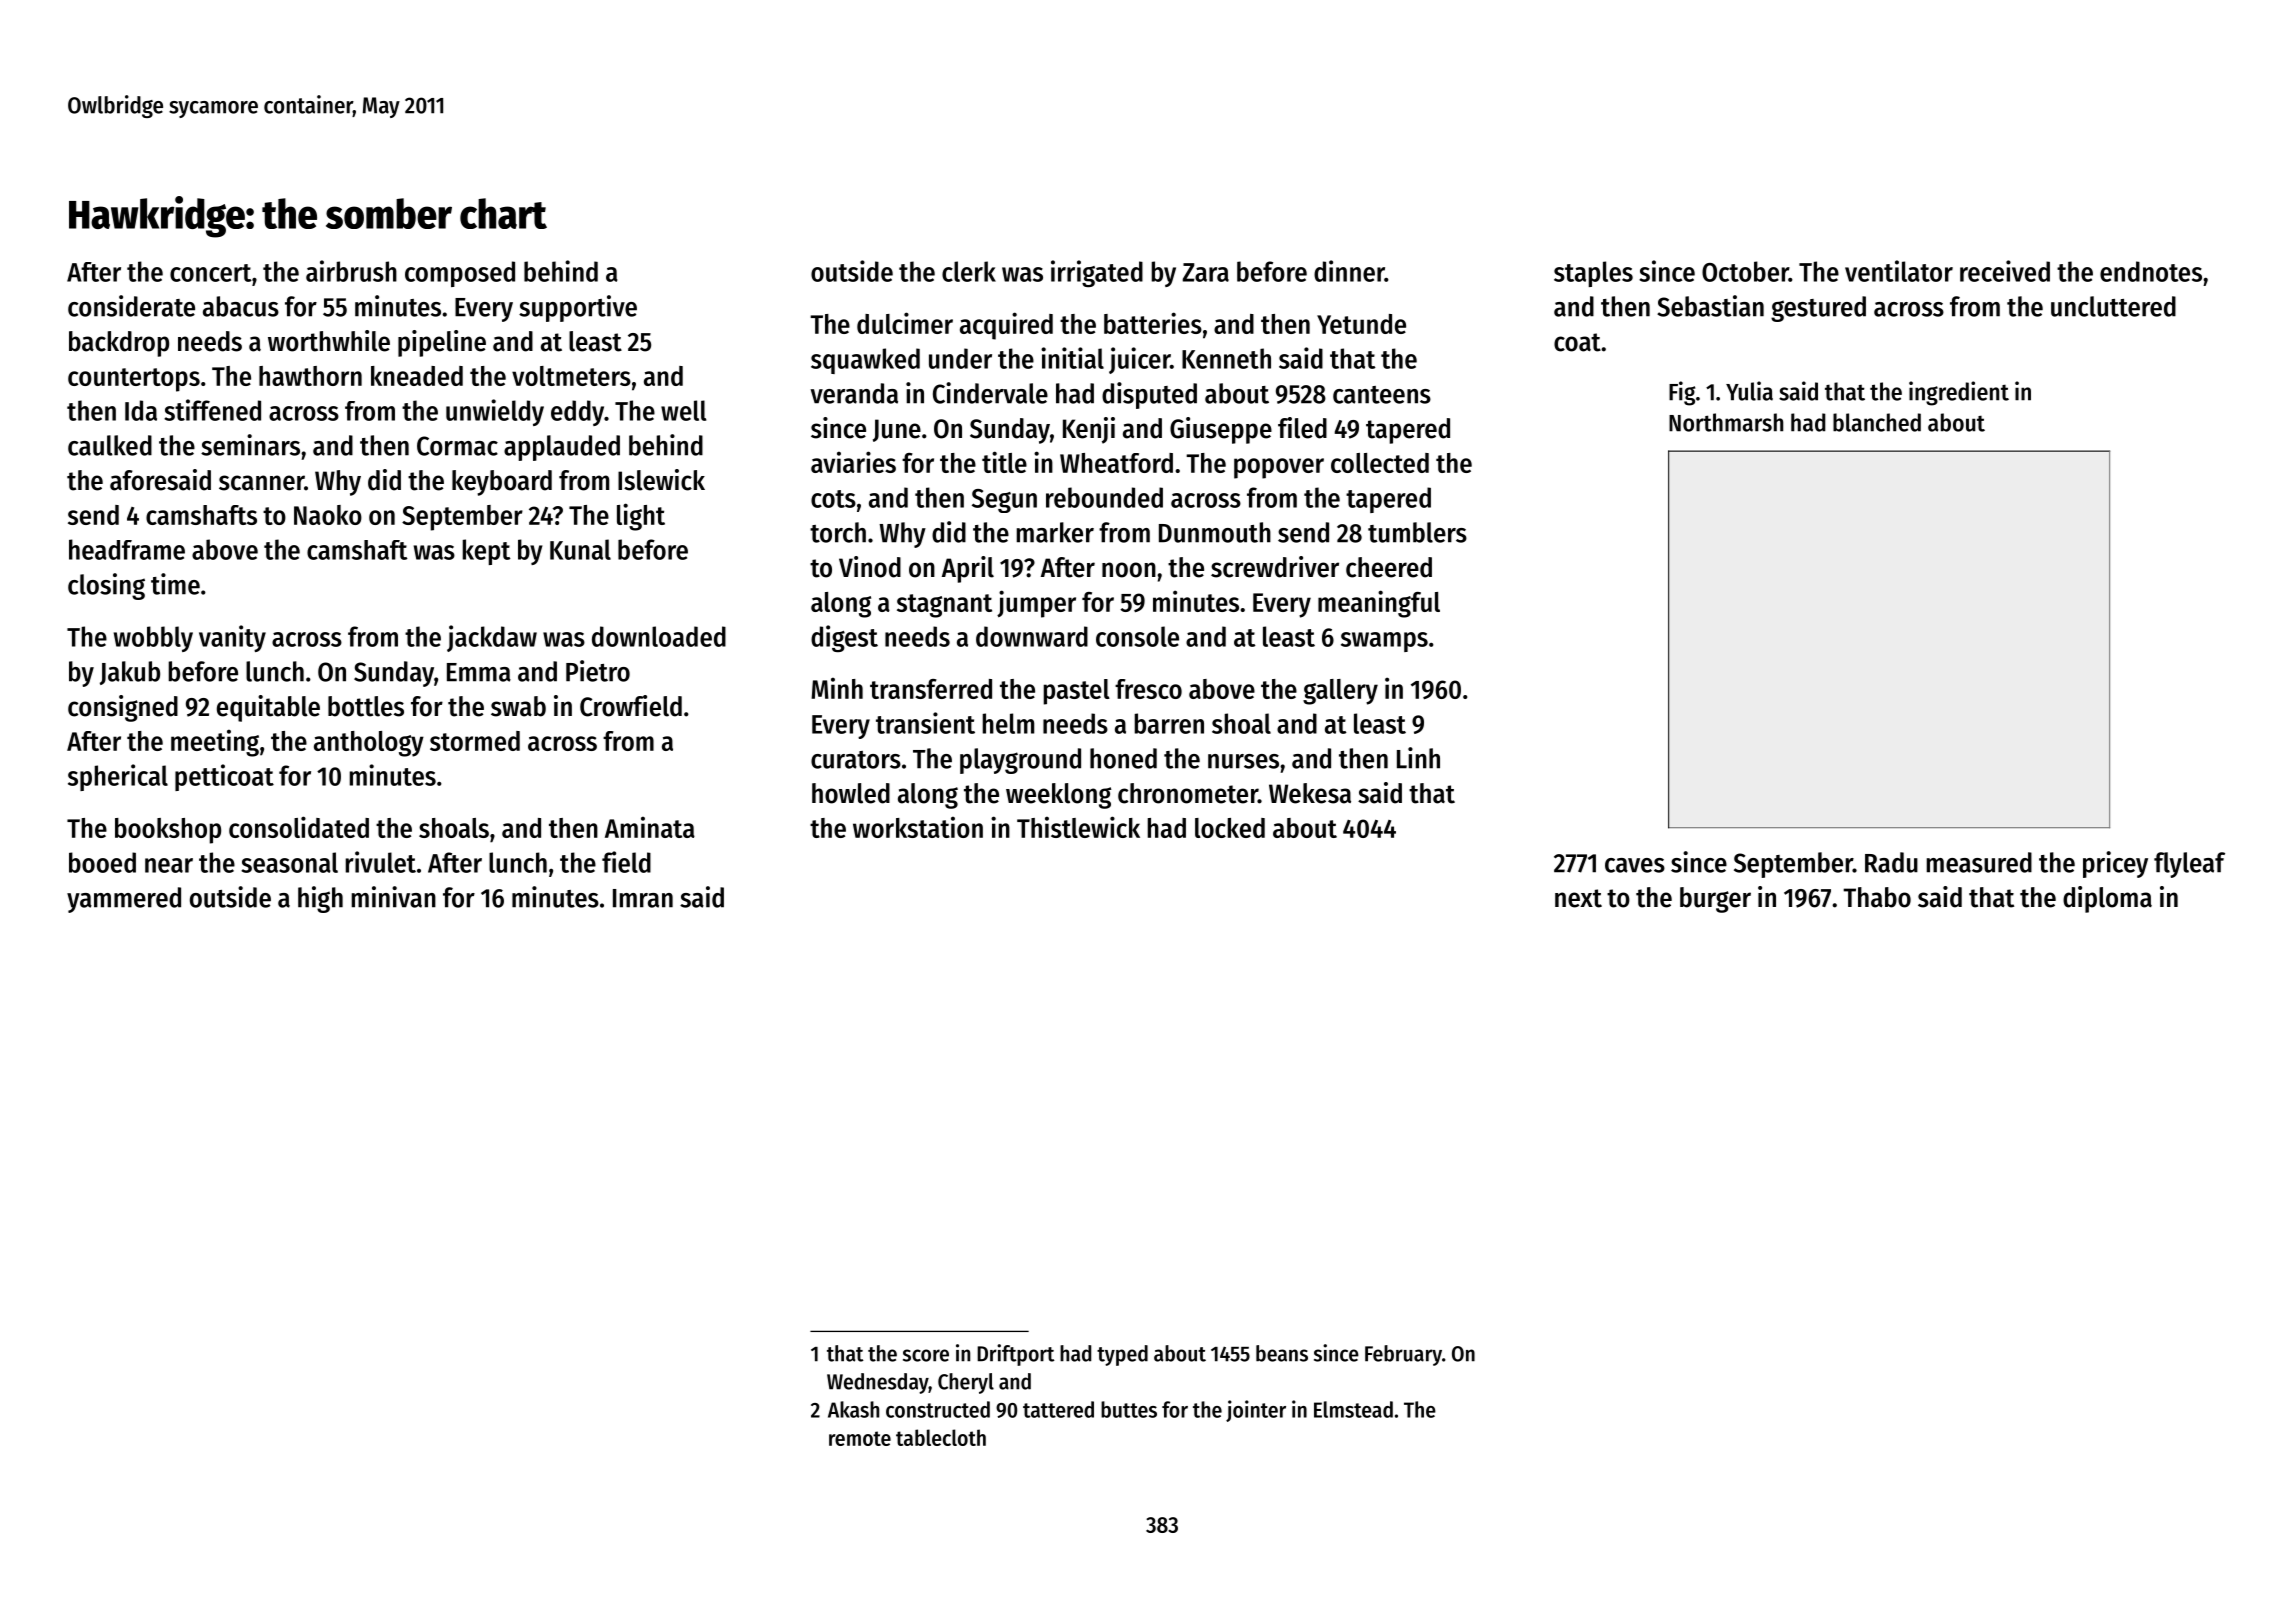 This document has height=1620, width=2292. I want to click on remote, so click(860, 1438).
